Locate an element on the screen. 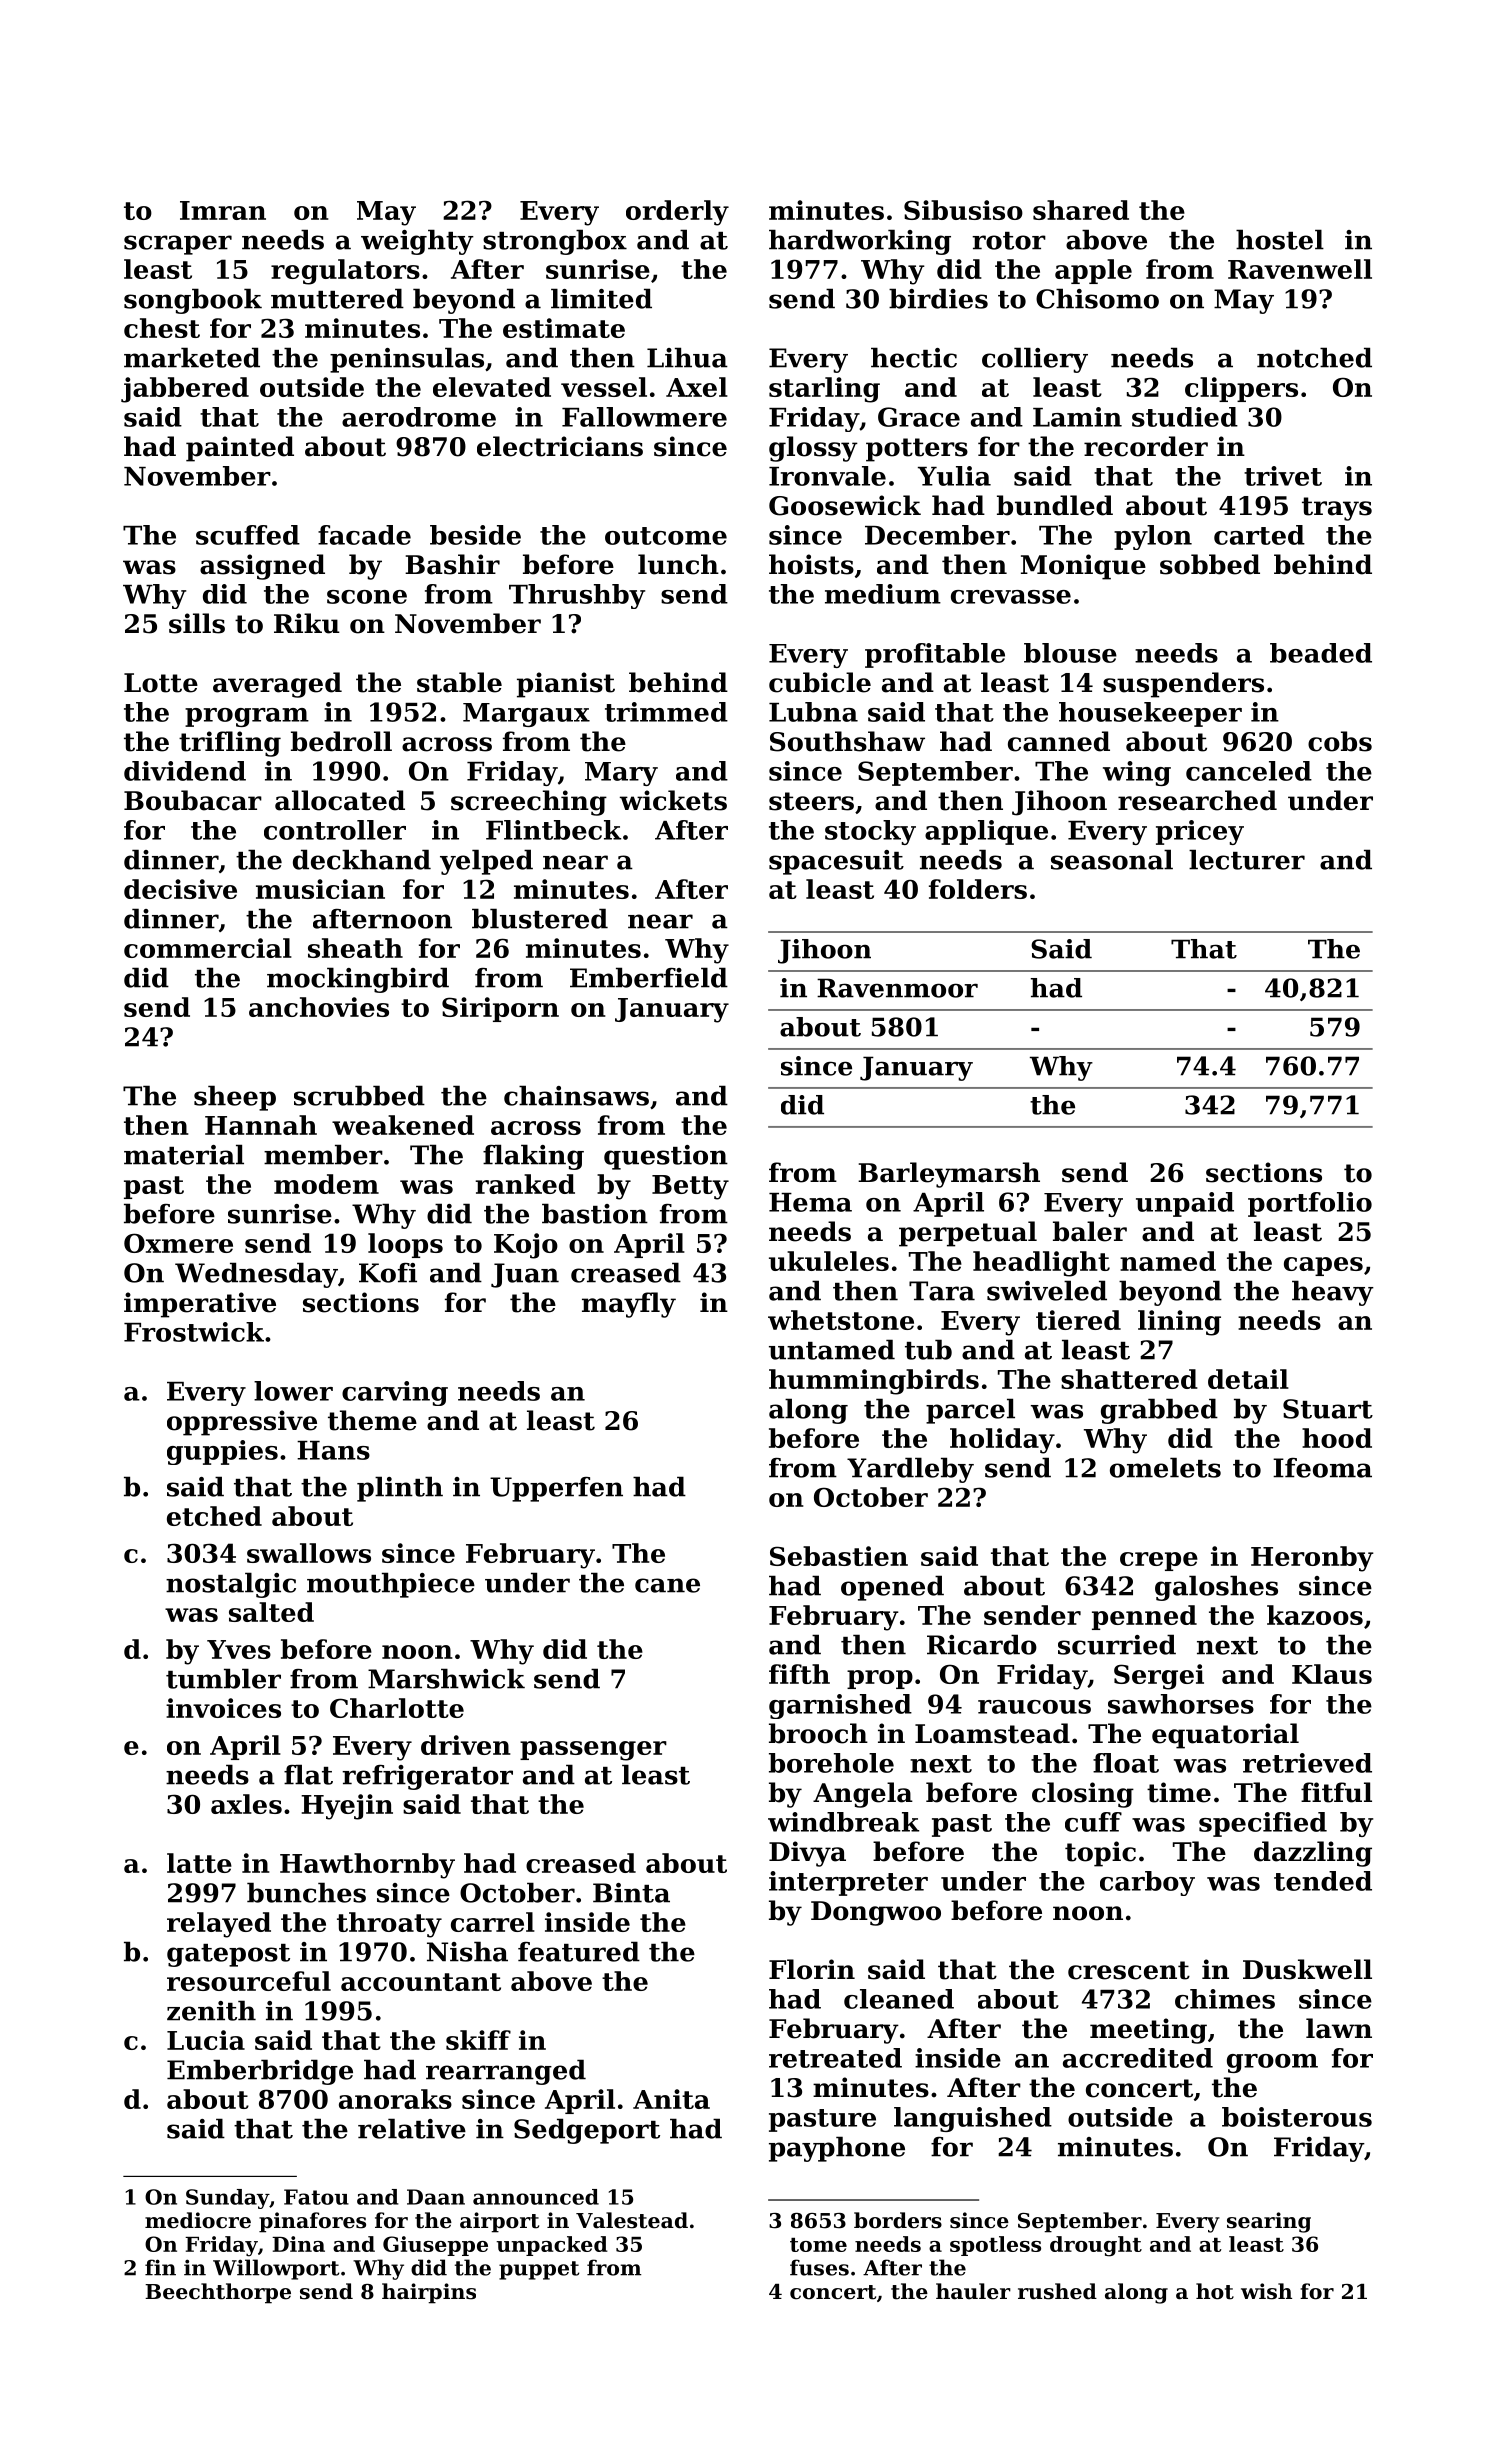 Image resolution: width=1496 pixels, height=2464 pixels. Hannah is located at coordinates (261, 1125).
